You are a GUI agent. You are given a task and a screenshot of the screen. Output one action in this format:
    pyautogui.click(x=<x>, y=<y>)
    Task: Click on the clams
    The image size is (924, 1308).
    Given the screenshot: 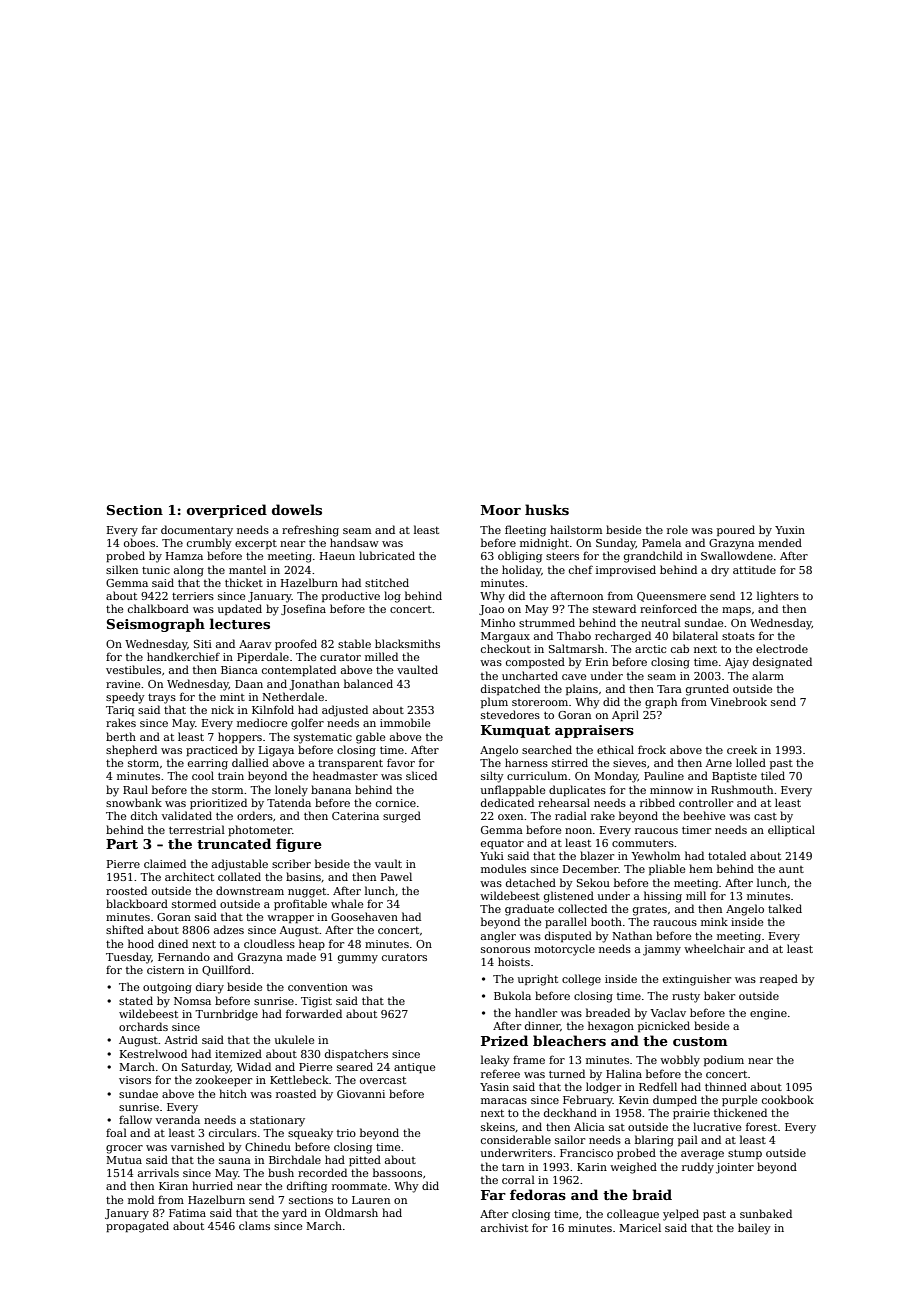 What is the action you would take?
    pyautogui.click(x=254, y=1225)
